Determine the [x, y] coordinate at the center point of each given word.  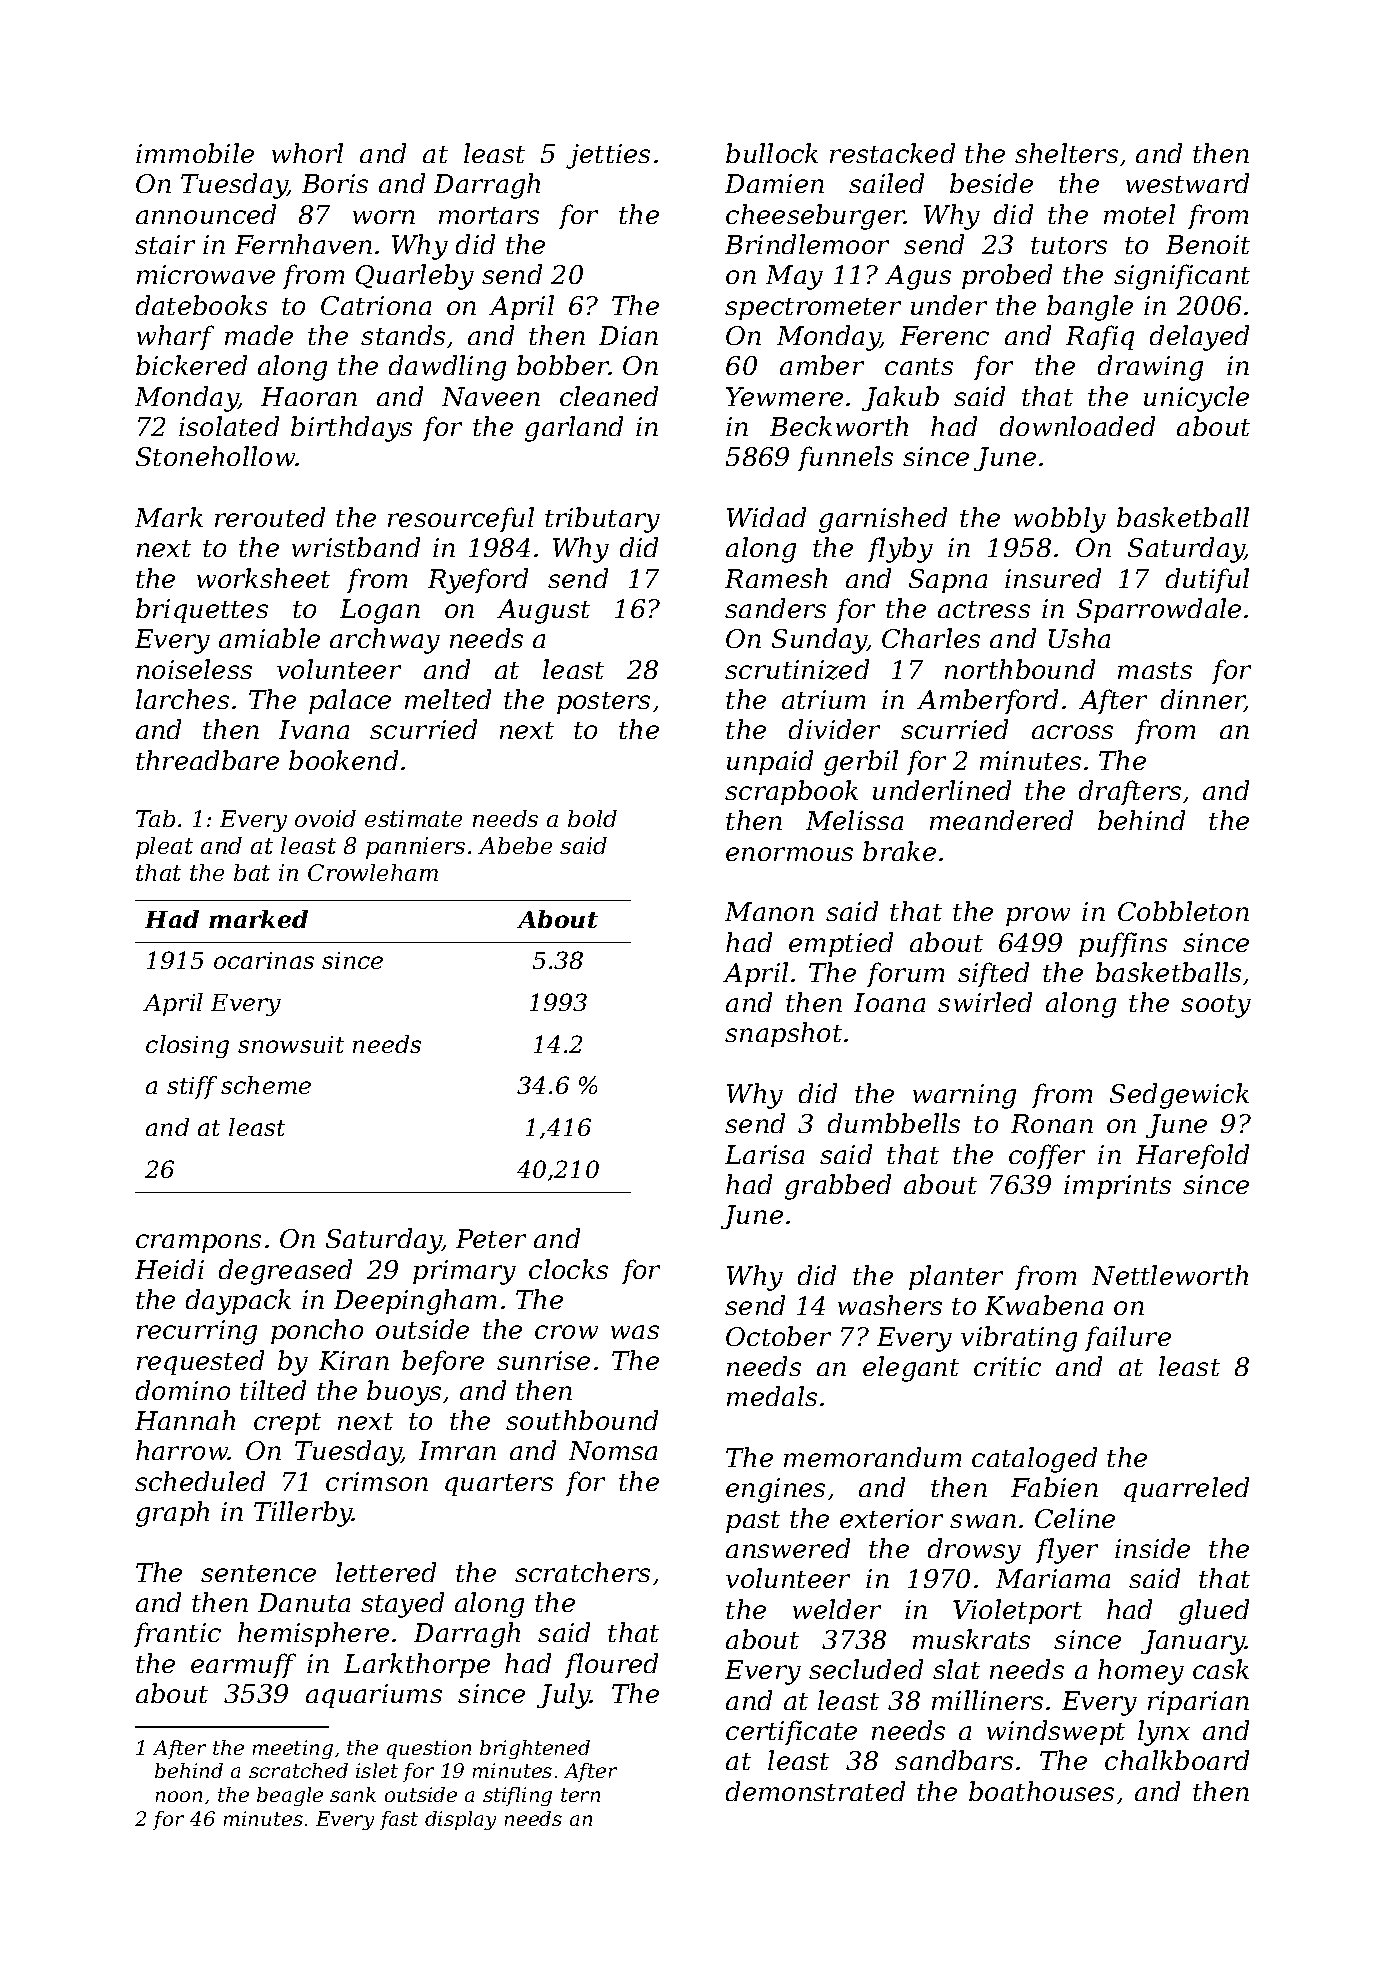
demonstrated [815, 1791]
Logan [380, 611]
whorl [307, 153]
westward [1187, 183]
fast [399, 1820]
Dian [628, 335]
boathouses [1041, 1791]
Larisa [764, 1154]
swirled [985, 1002]
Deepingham [415, 1302]
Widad [766, 517]
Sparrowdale [1159, 610]
